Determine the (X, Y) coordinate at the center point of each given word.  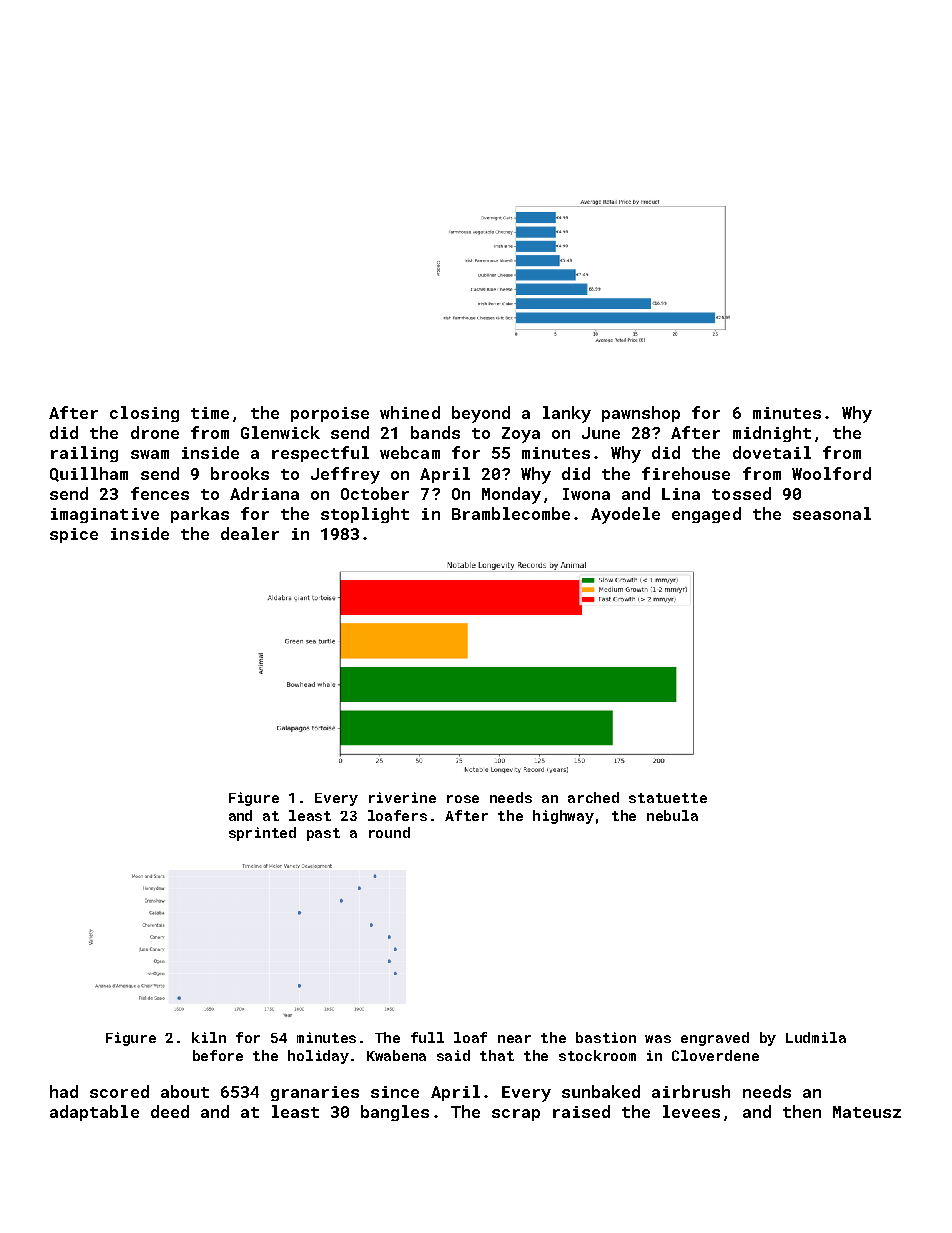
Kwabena (396, 1055)
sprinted (262, 834)
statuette (668, 798)
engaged (706, 515)
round (389, 832)
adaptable (94, 1113)
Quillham (89, 474)
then (802, 1111)
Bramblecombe (511, 513)
